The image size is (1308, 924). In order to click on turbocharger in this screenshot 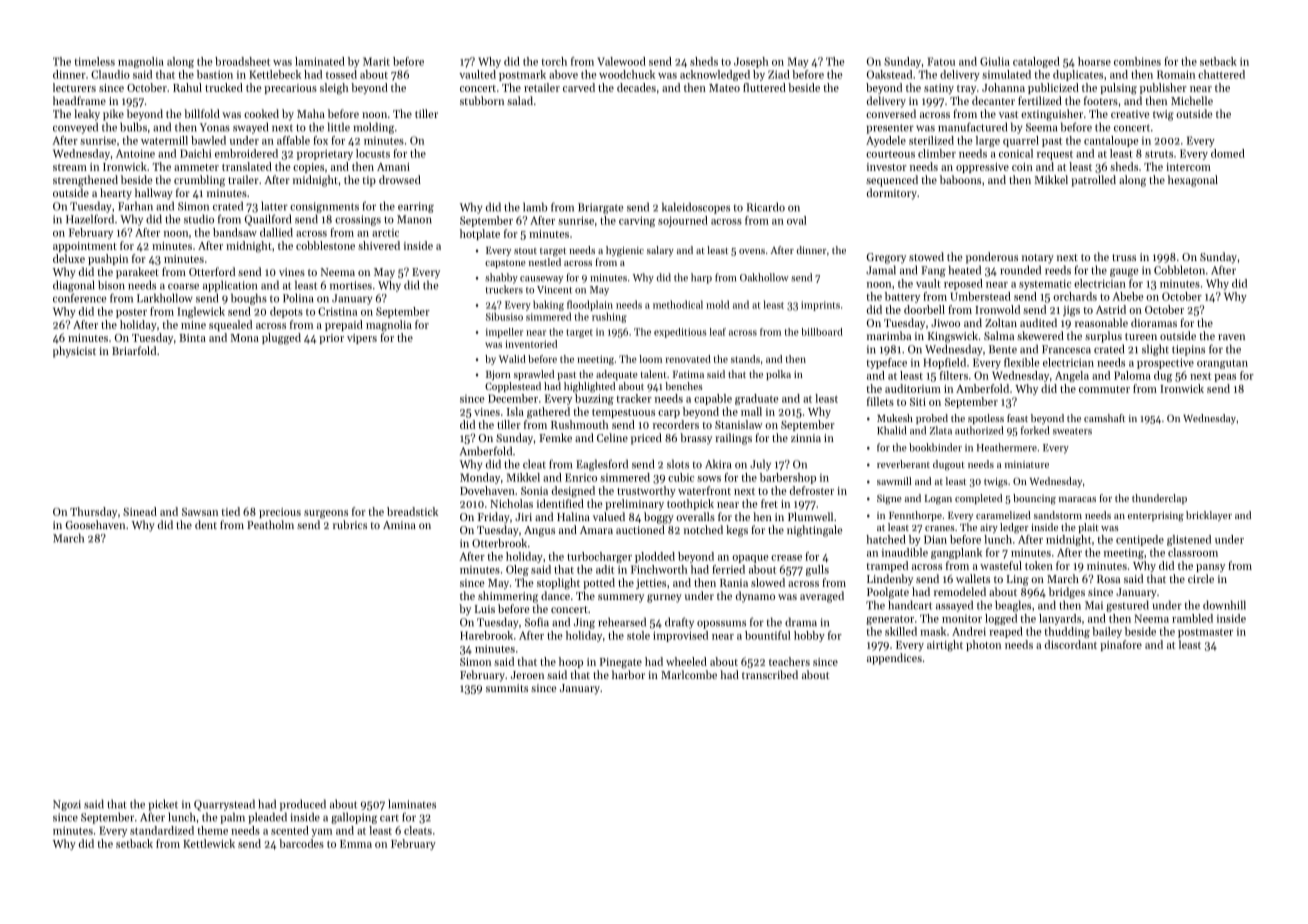, I will do `click(599, 557)`.
